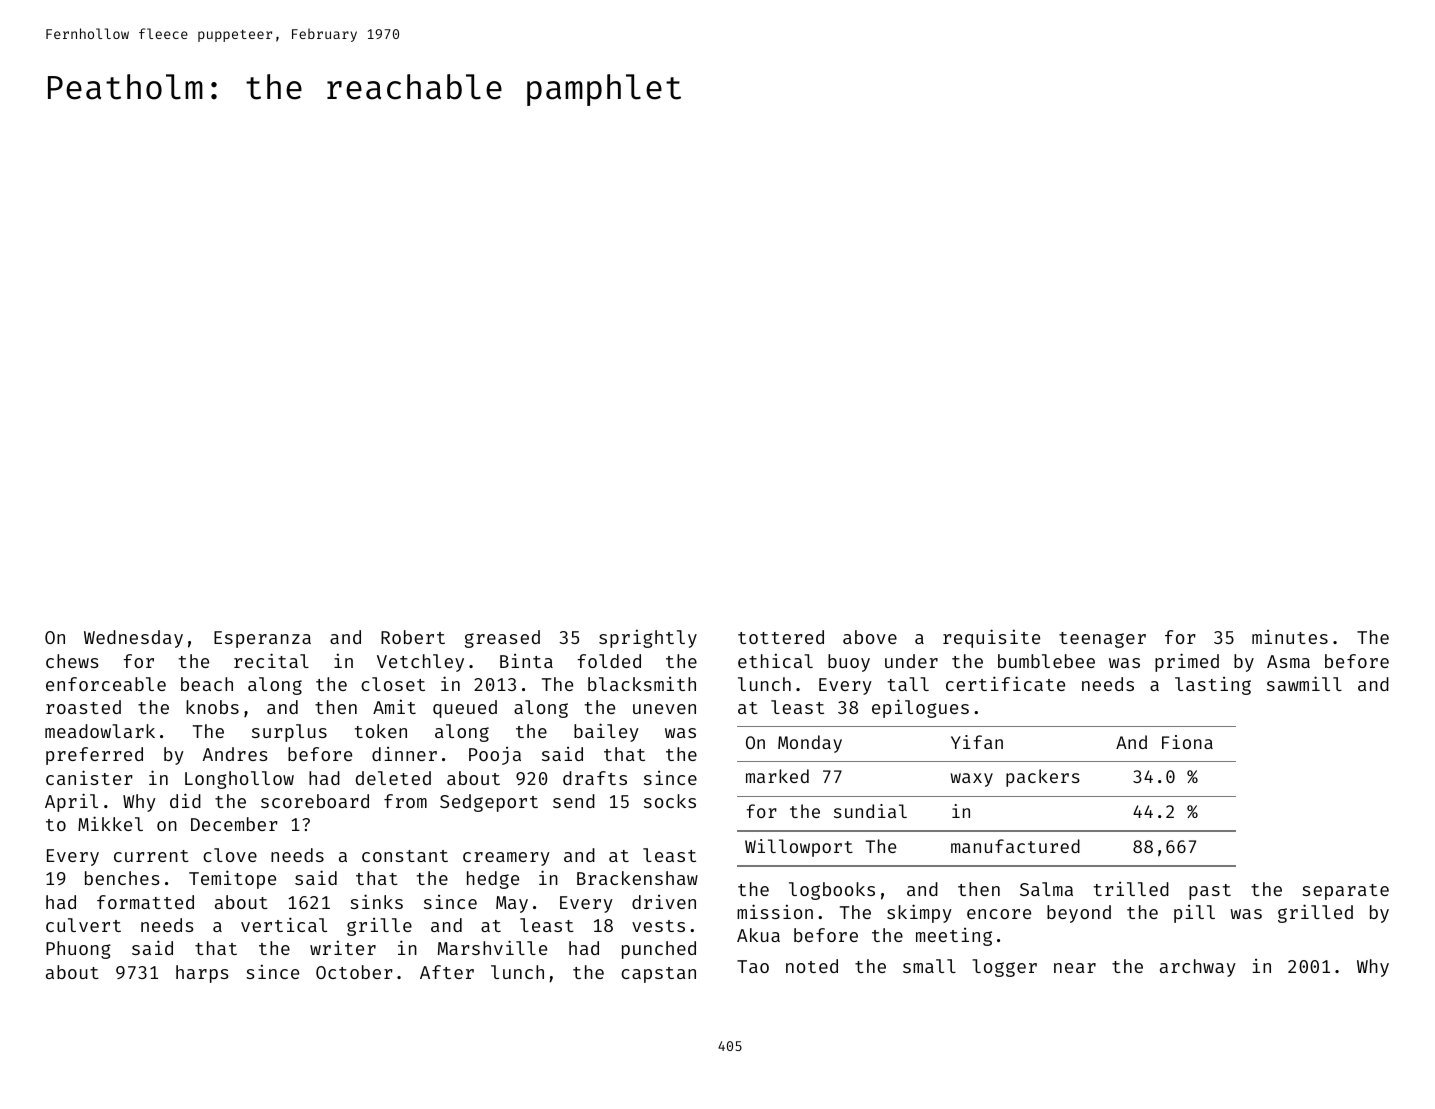 Image resolution: width=1435 pixels, height=1109 pixels. Describe the element at coordinates (1198, 968) in the screenshot. I see `archway` at that location.
